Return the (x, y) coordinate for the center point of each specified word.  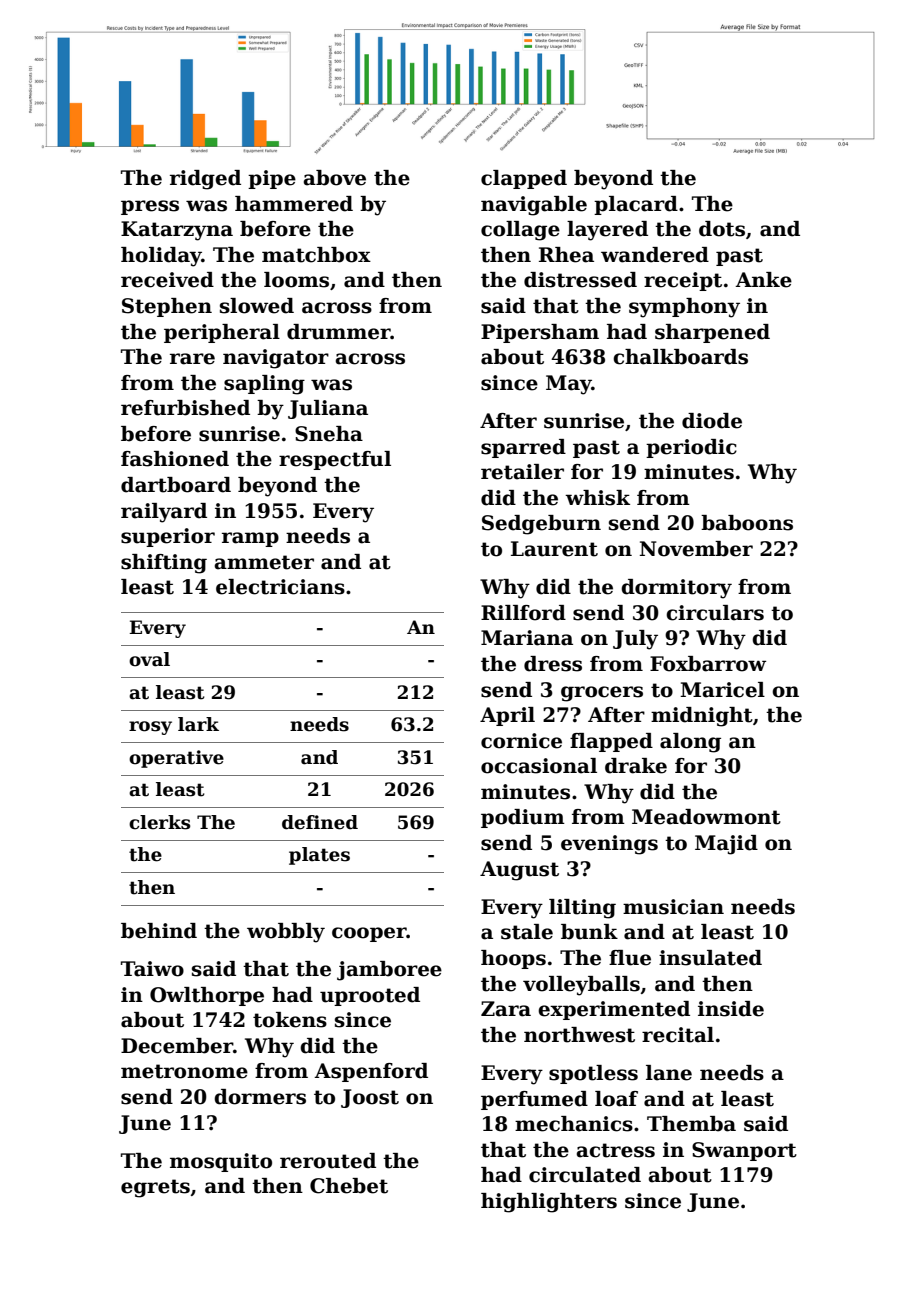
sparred (523, 448)
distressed (580, 280)
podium (523, 818)
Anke (763, 280)
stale (527, 932)
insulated (710, 958)
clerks (159, 822)
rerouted (328, 1161)
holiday (161, 257)
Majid (726, 845)
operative (176, 759)
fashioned (175, 459)
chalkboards (680, 357)
